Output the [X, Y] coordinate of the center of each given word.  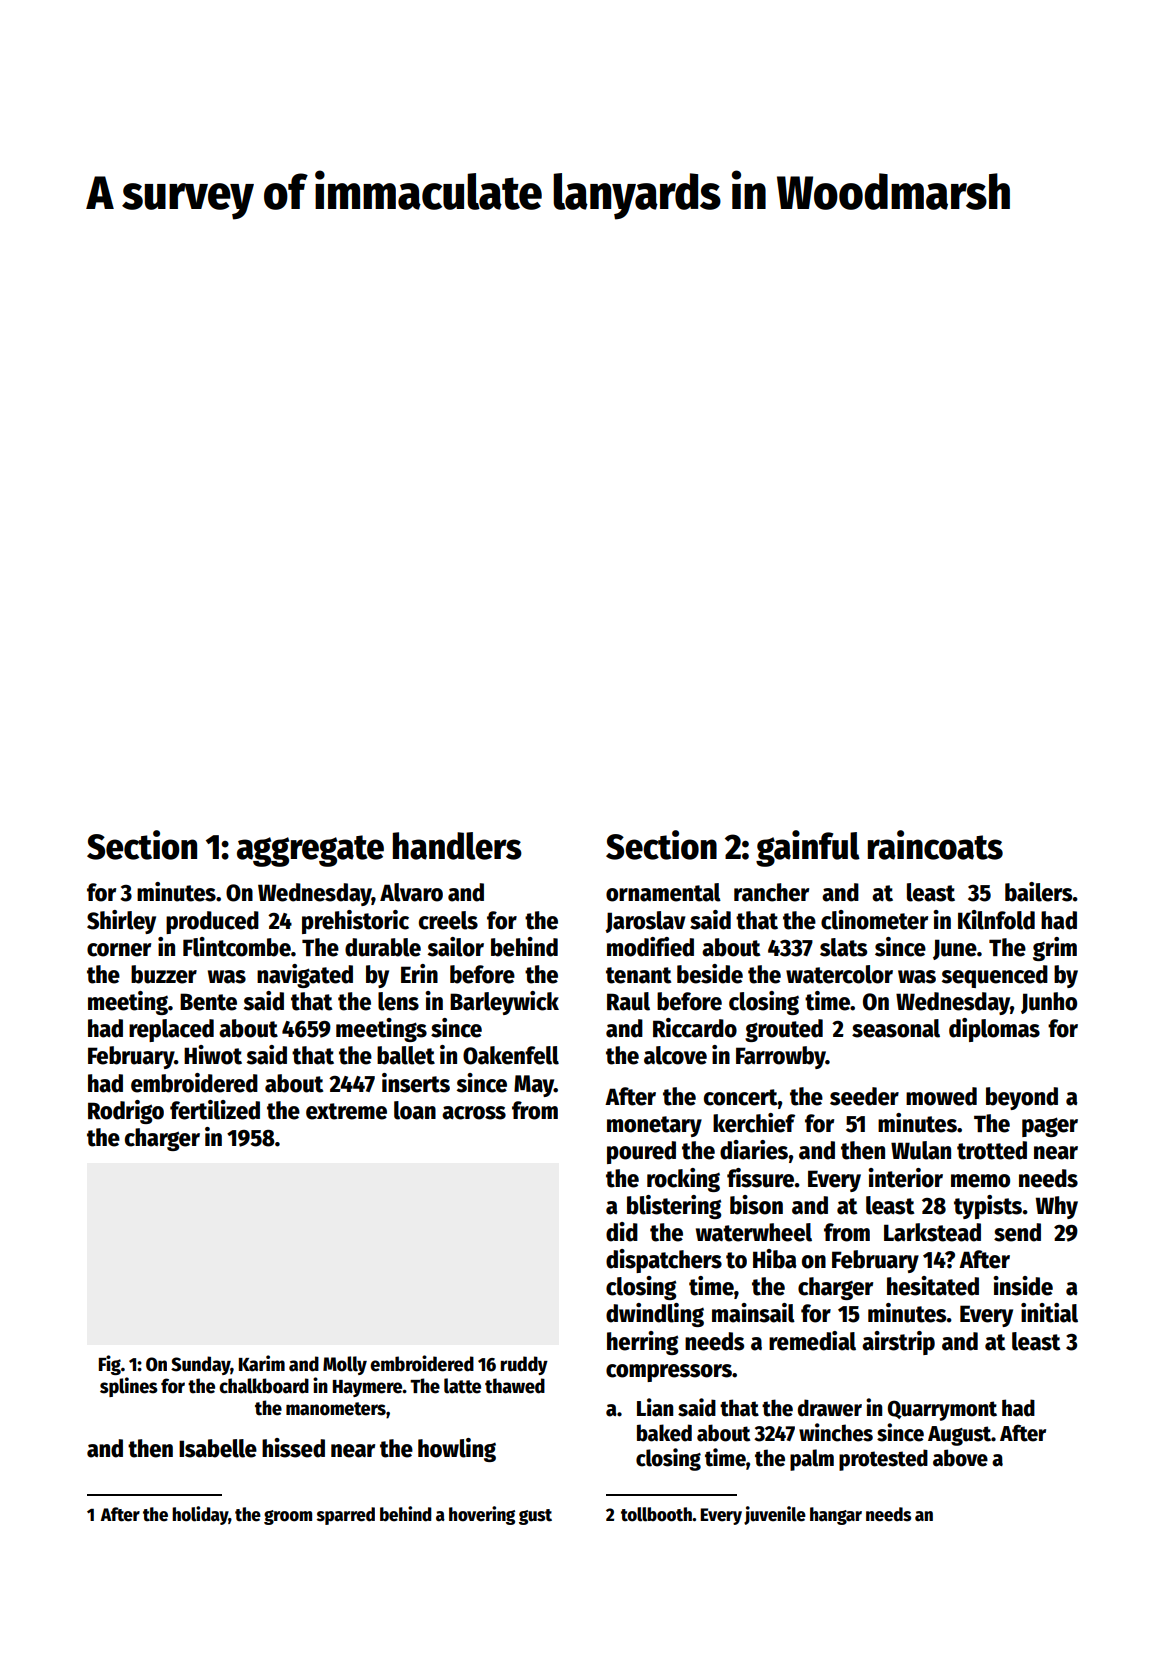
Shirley [121, 922]
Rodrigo [126, 1112]
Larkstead [932, 1232]
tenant [638, 975]
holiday [200, 1515]
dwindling [655, 1315]
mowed [941, 1096]
